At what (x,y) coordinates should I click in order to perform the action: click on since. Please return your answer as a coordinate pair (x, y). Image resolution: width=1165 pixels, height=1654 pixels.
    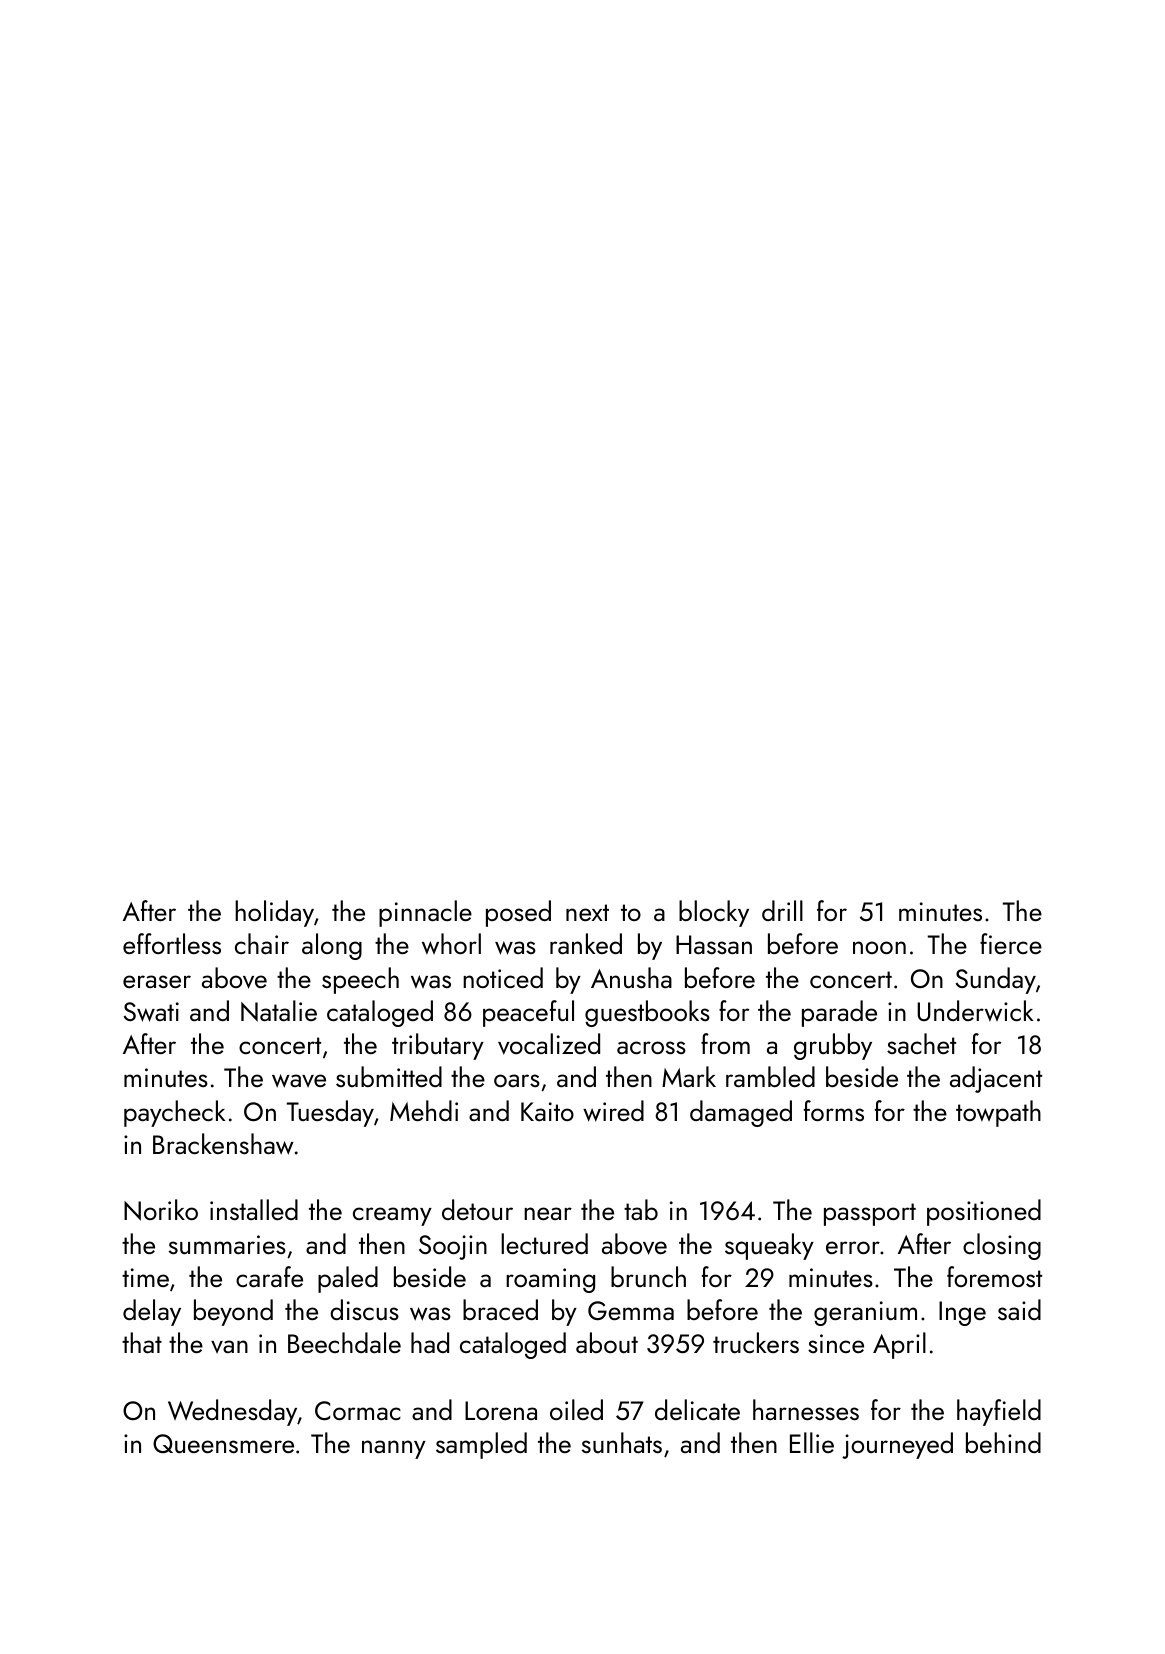
    Looking at the image, I should click on (836, 1343).
